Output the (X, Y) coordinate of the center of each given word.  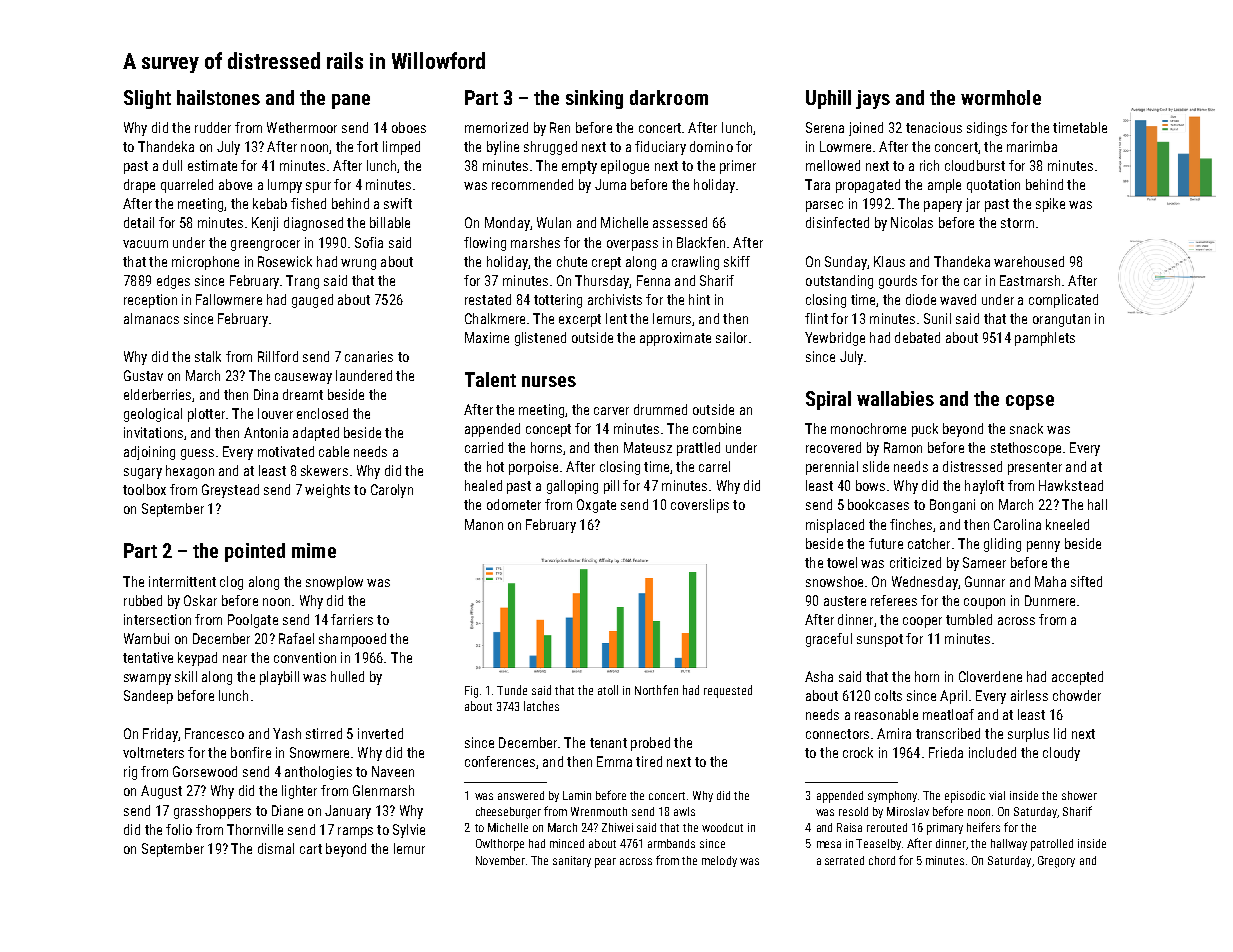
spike (1050, 205)
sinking (594, 99)
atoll (608, 690)
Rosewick (285, 261)
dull (172, 165)
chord (882, 860)
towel (842, 562)
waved (958, 299)
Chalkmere (495, 318)
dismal (276, 848)
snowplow (334, 583)
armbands (671, 843)
